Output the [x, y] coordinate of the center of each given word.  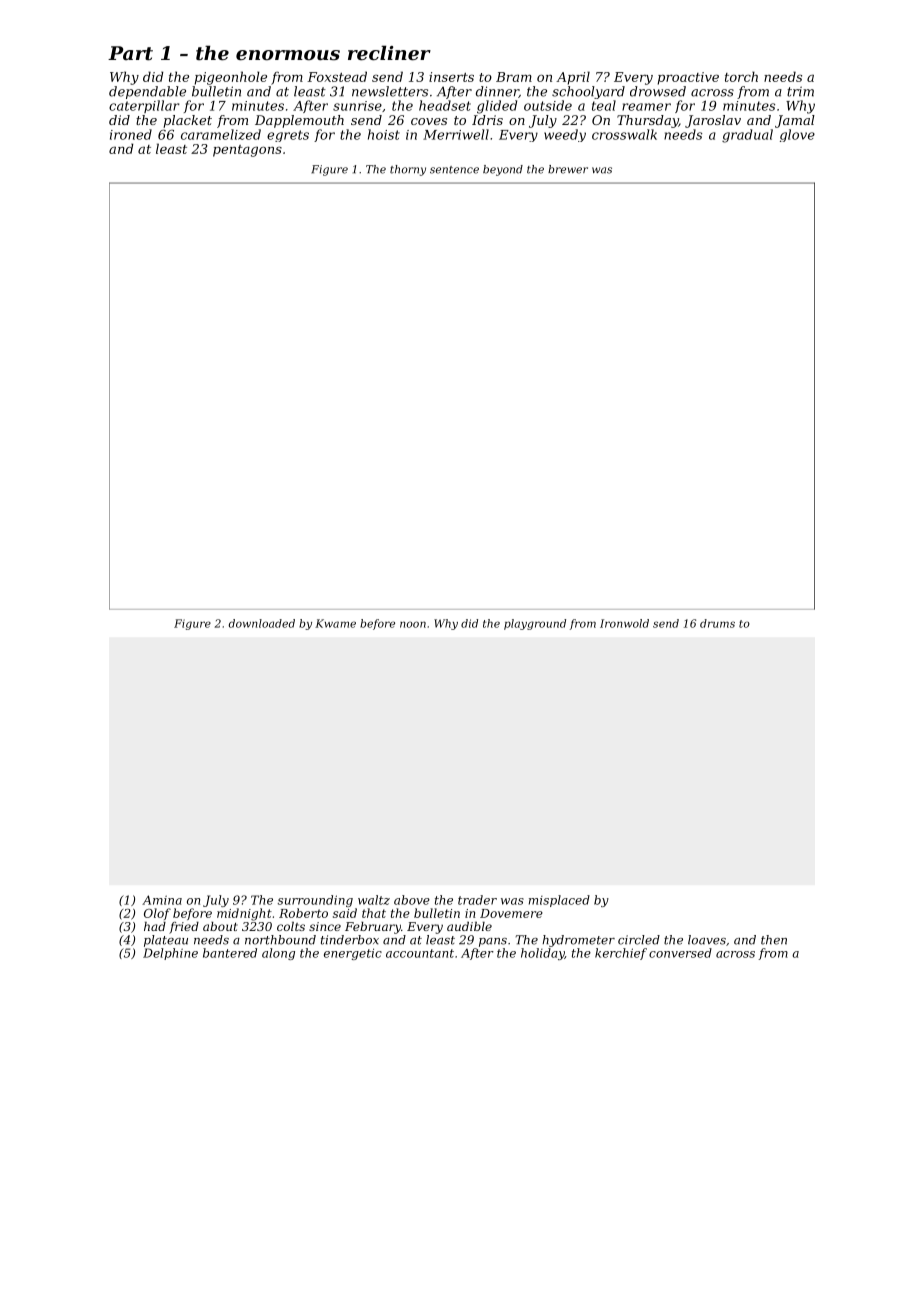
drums [717, 623]
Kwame [335, 623]
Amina [162, 900]
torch [741, 76]
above [412, 900]
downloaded [261, 623]
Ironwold [624, 623]
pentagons [247, 151]
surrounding [315, 901]
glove [797, 135]
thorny [408, 170]
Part [130, 53]
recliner [389, 52]
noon [413, 624]
